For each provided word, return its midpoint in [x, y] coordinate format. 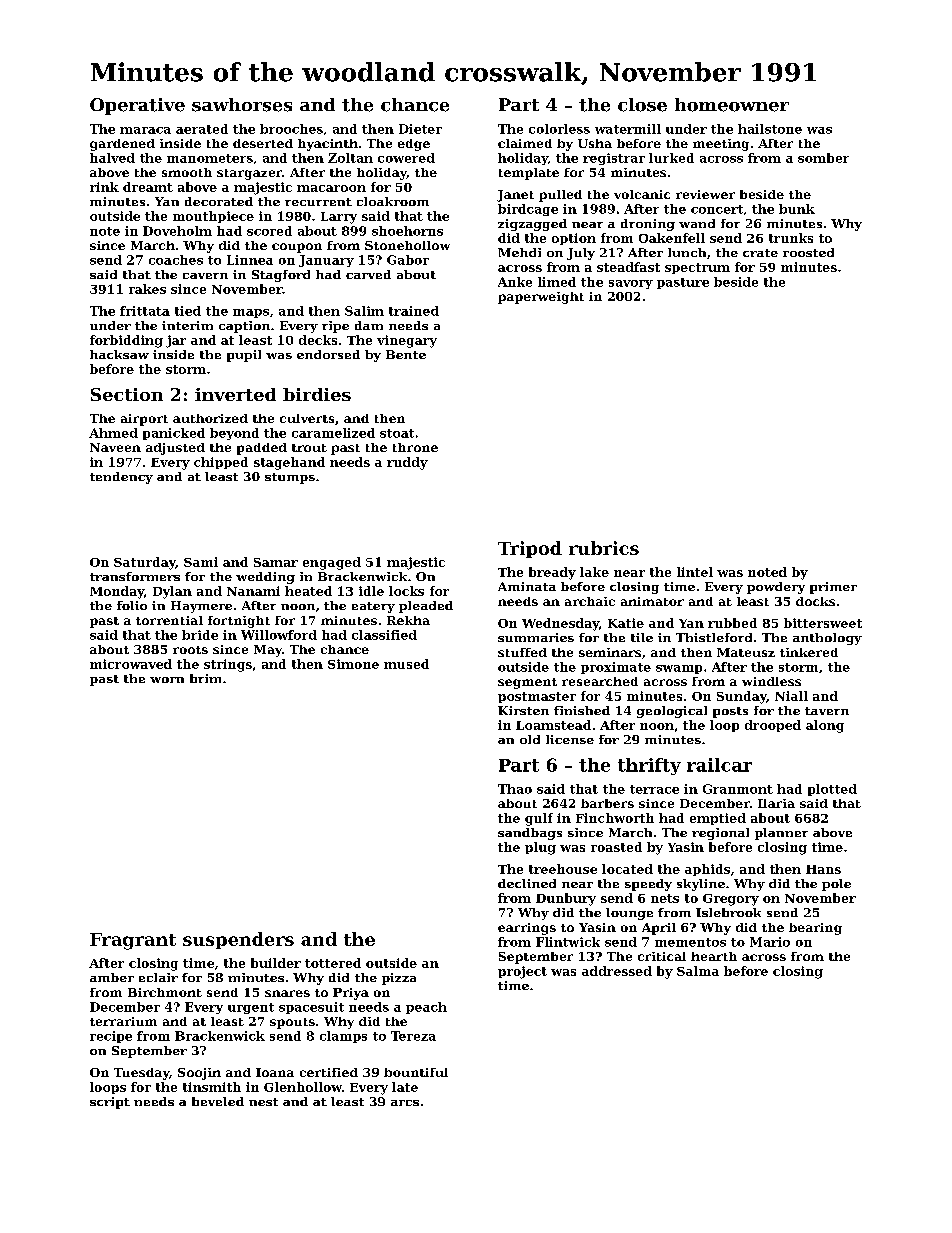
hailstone [770, 129]
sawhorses [242, 105]
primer [833, 588]
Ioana [275, 1072]
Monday [117, 592]
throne [415, 447]
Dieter [420, 129]
